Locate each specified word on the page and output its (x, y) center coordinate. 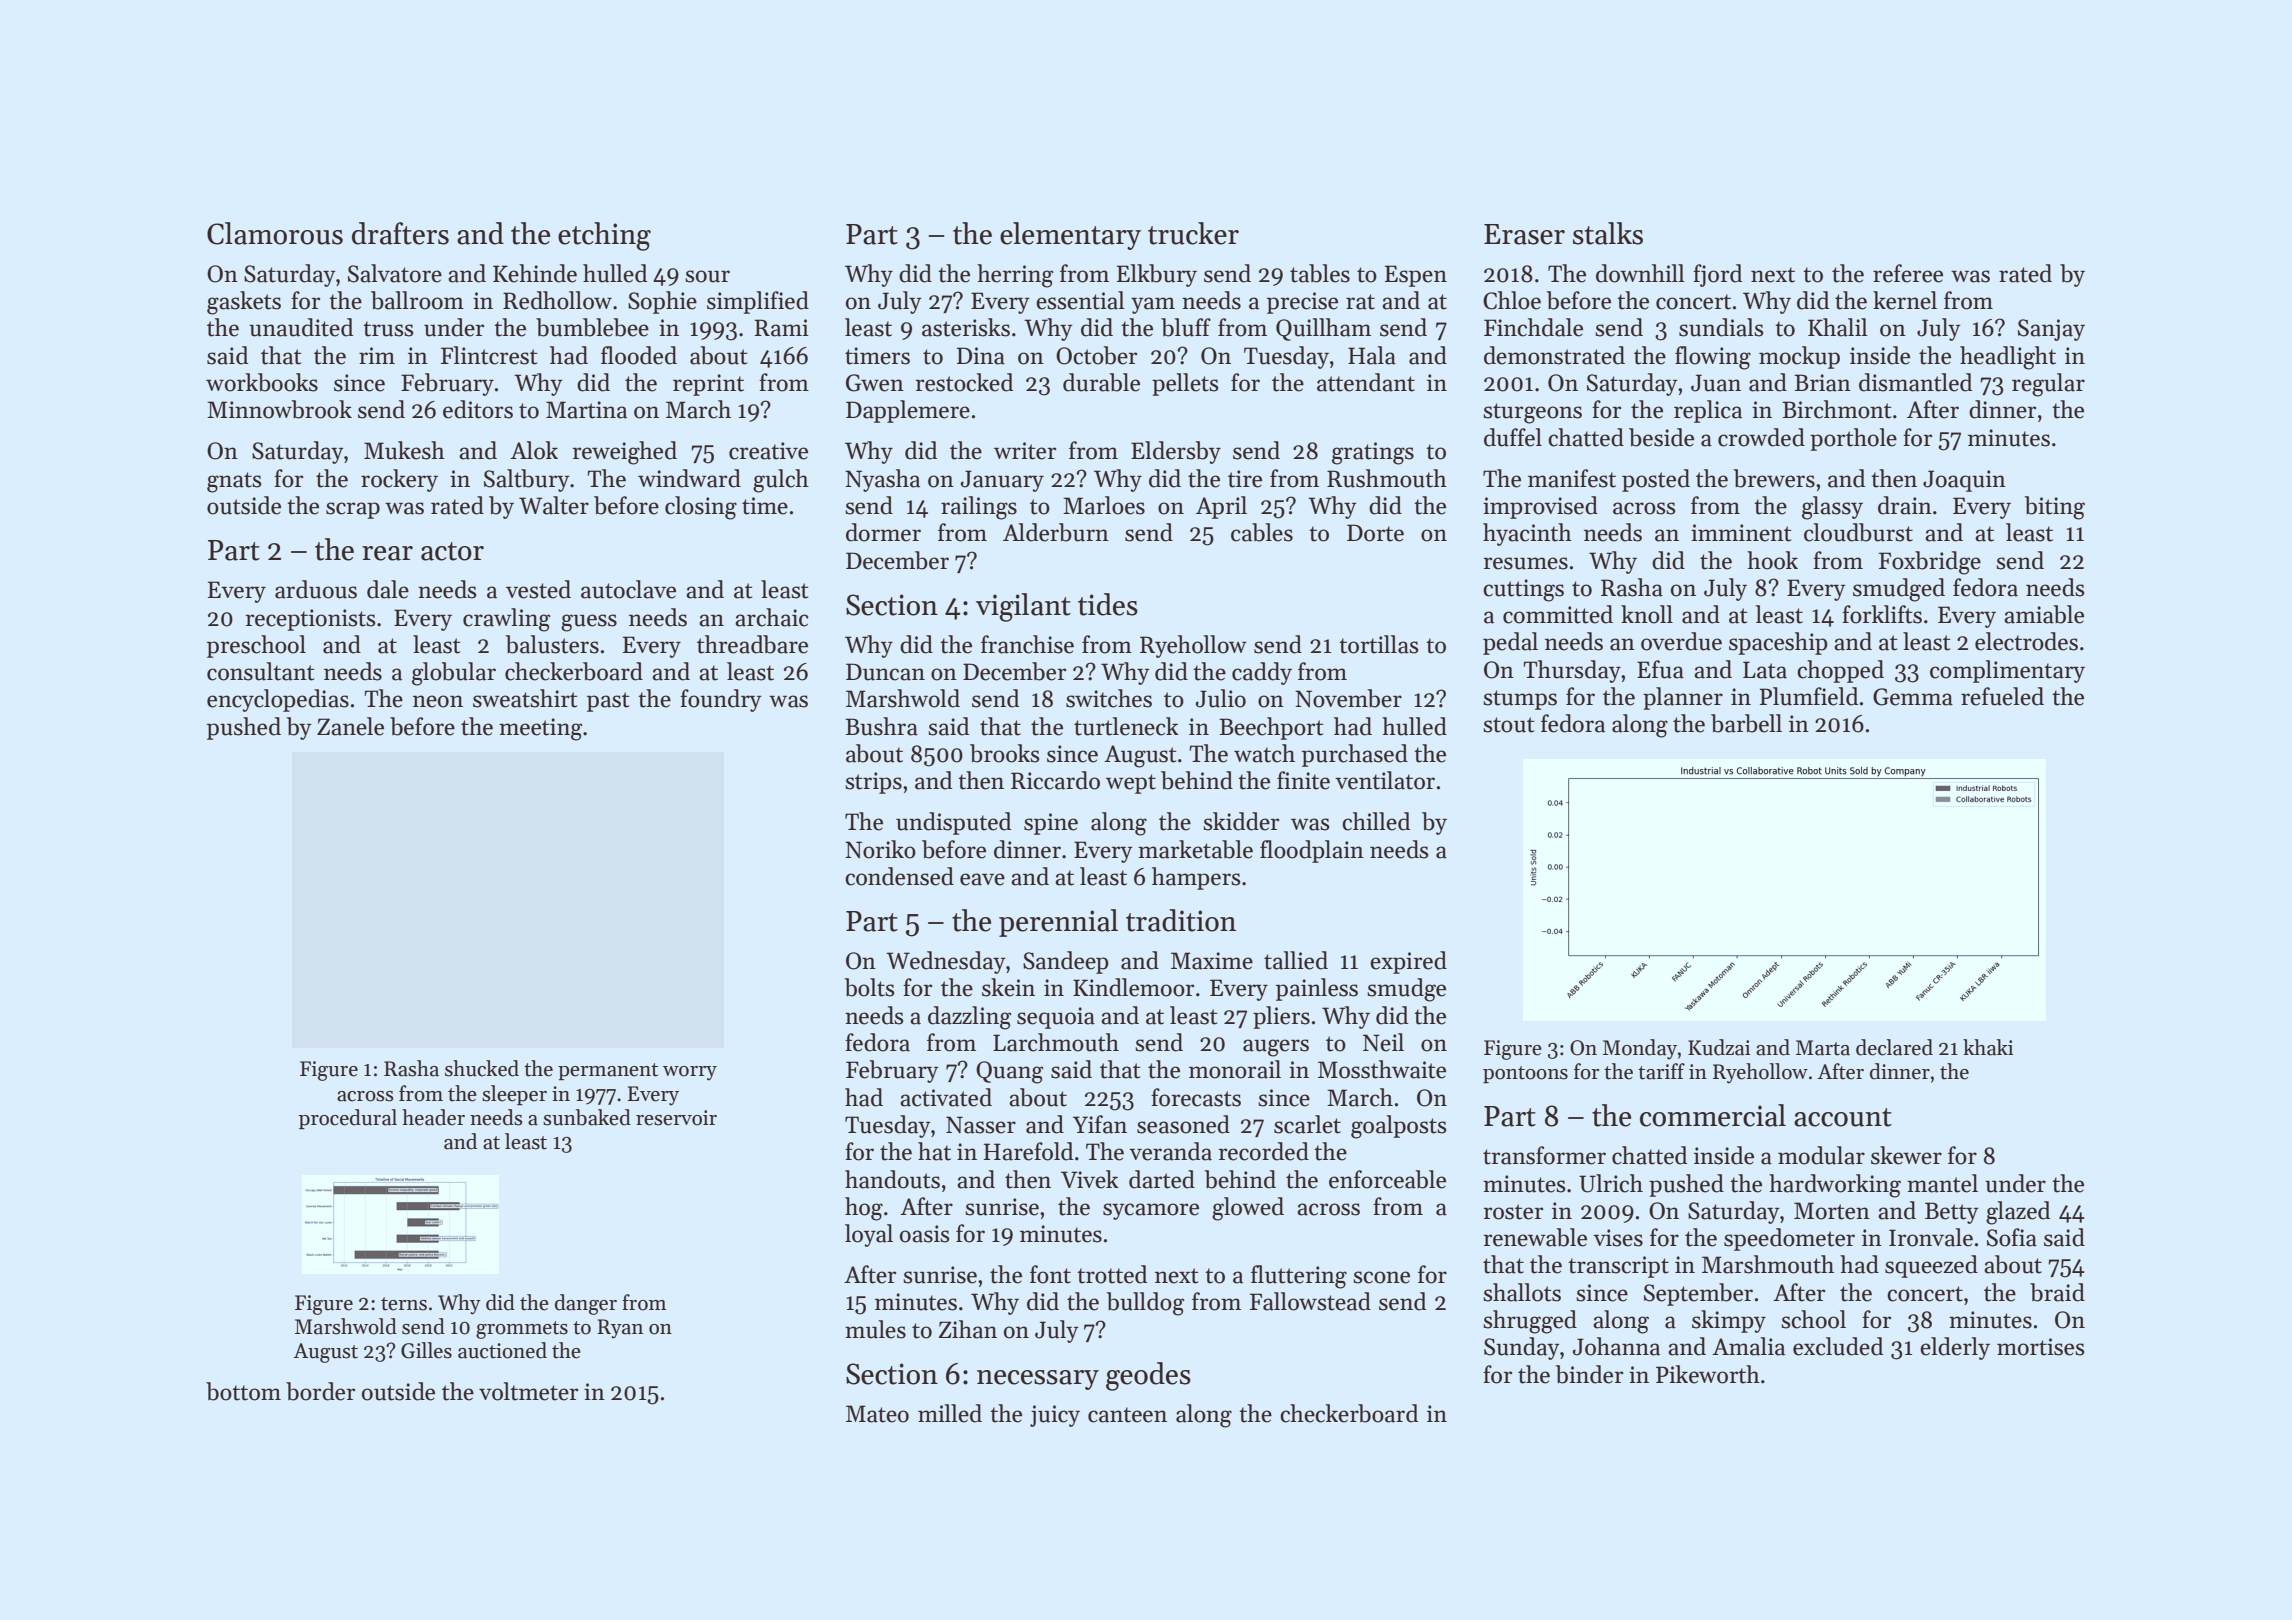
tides (1108, 604)
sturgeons (1532, 413)
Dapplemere (908, 411)
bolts (869, 987)
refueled (2002, 696)
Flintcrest (489, 355)
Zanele (350, 726)
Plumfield (1808, 696)
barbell (1746, 723)
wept (1131, 784)
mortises (2040, 1347)
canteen (1127, 1415)
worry (690, 1073)
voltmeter (528, 1391)
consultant (261, 671)
